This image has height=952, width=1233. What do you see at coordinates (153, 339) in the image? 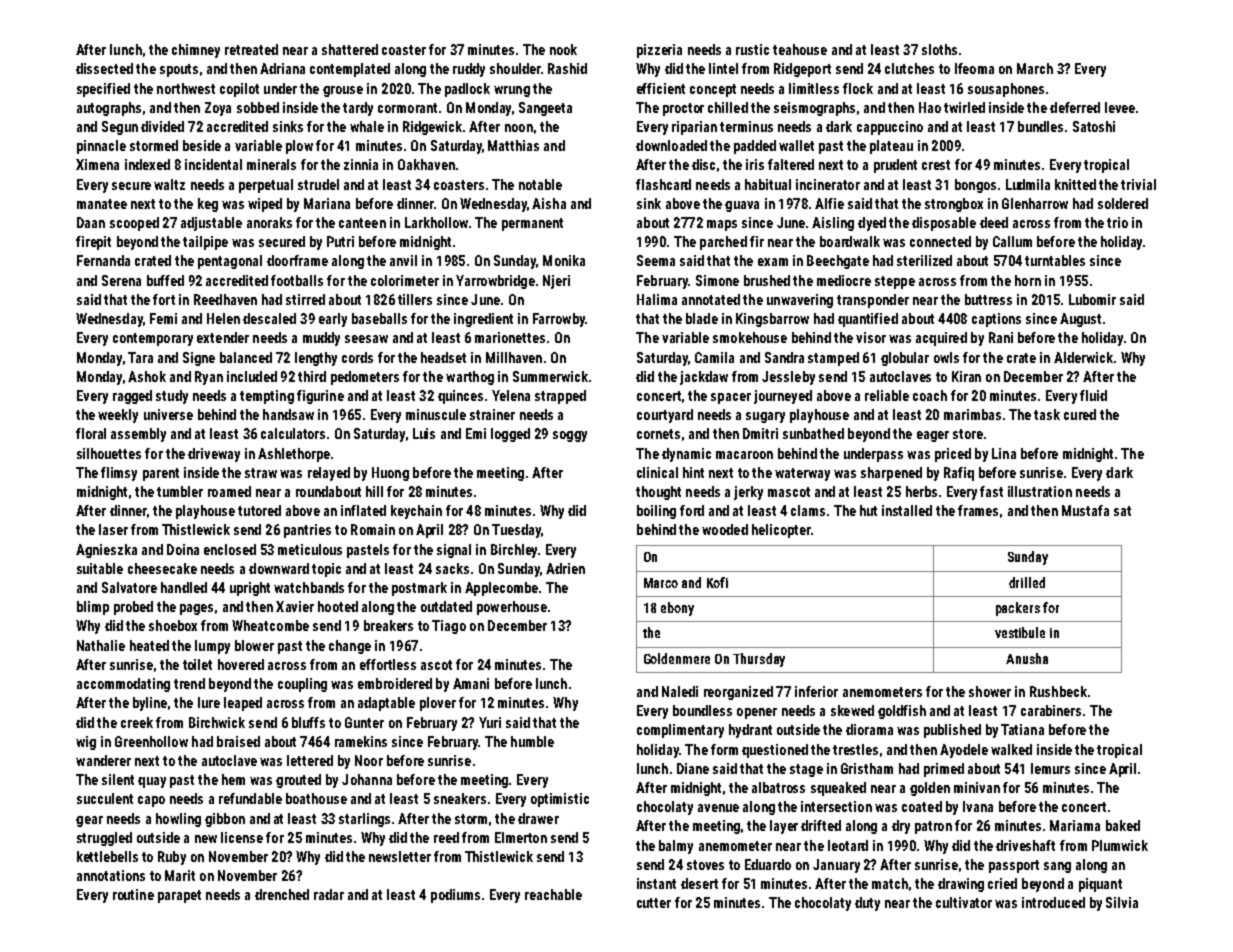
I see `contemporary` at bounding box center [153, 339].
